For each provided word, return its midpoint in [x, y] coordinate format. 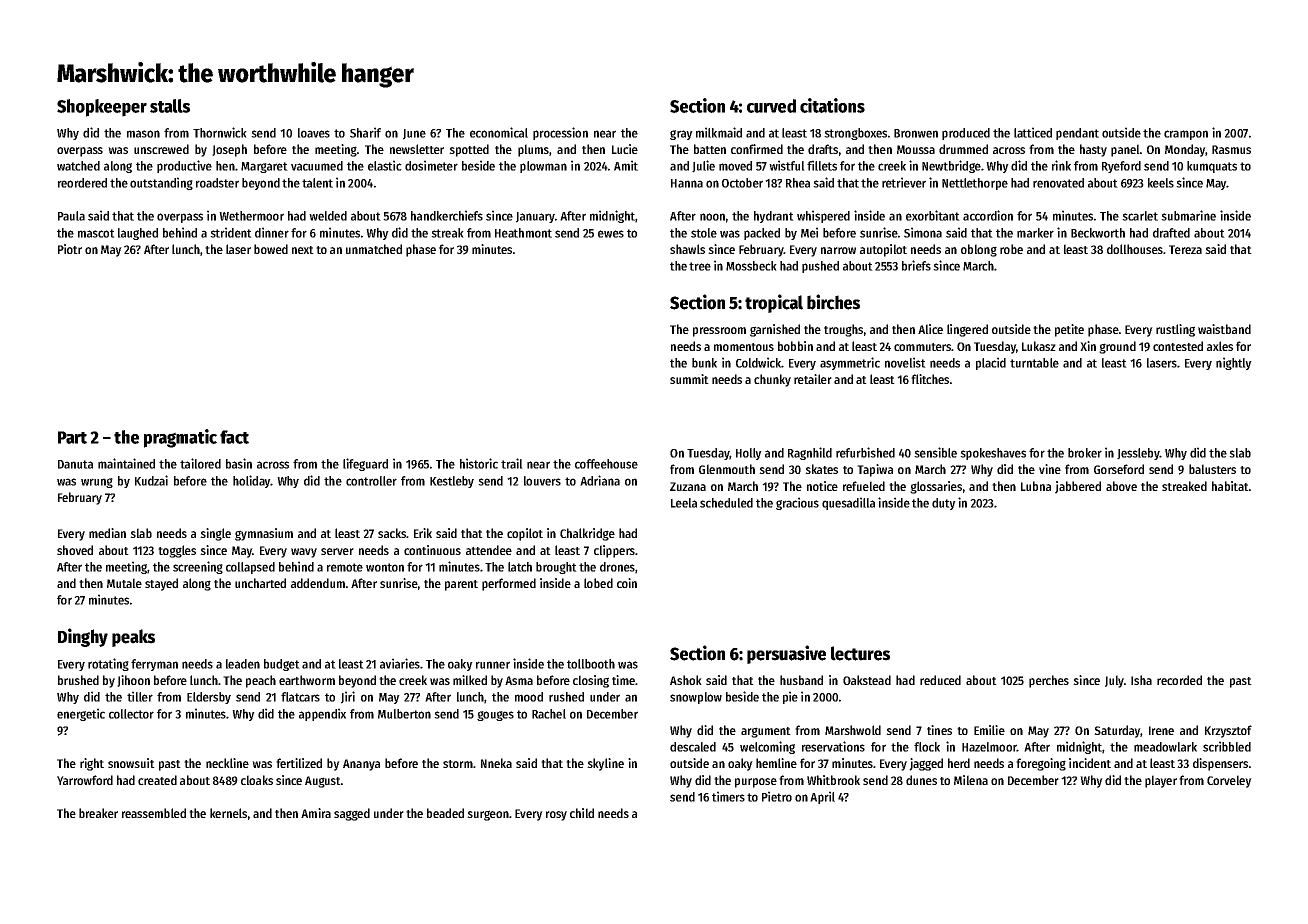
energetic [81, 714]
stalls [170, 106]
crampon [1186, 135]
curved [771, 106]
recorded [1179, 680]
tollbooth [591, 664]
